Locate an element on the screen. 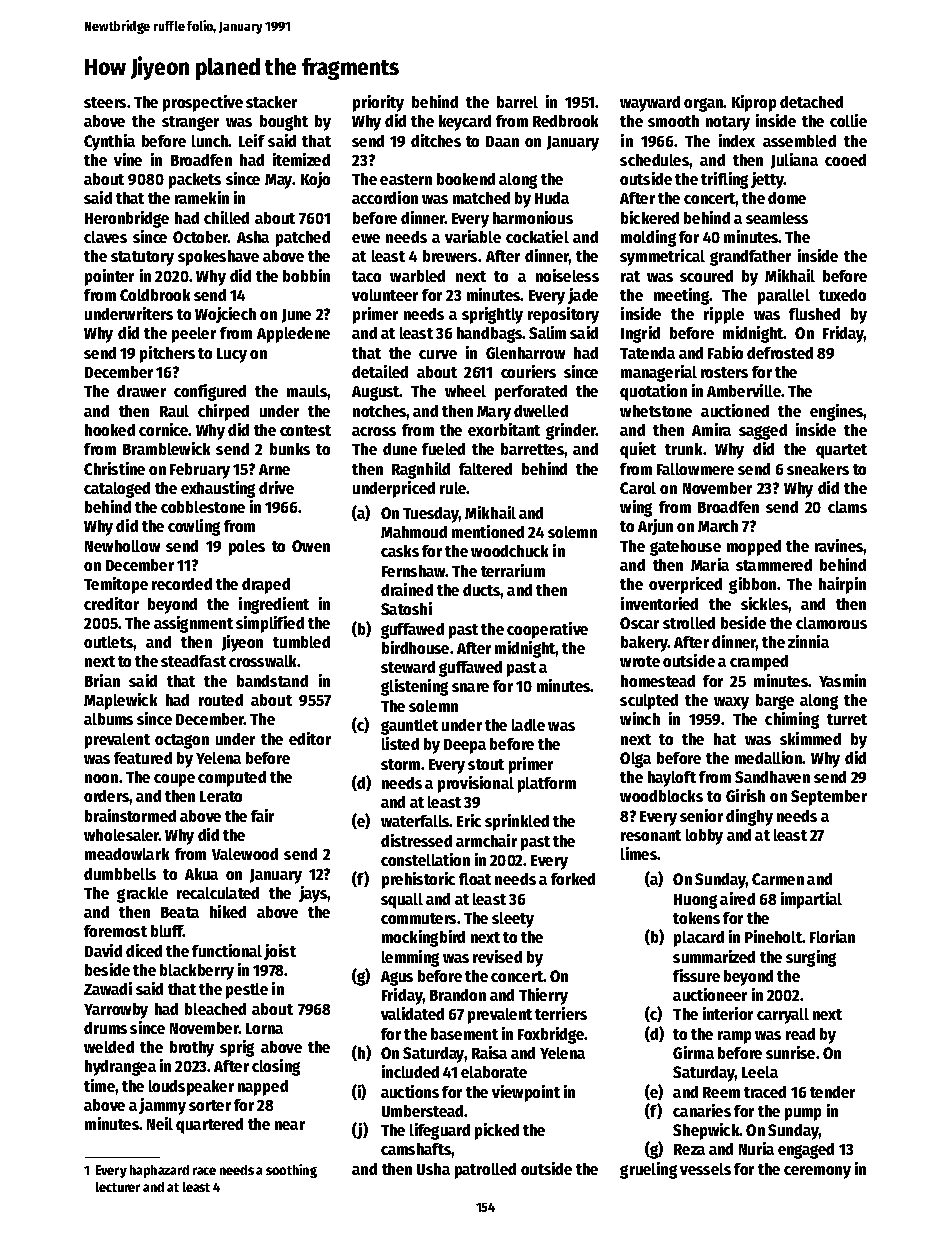  detached is located at coordinates (811, 102).
